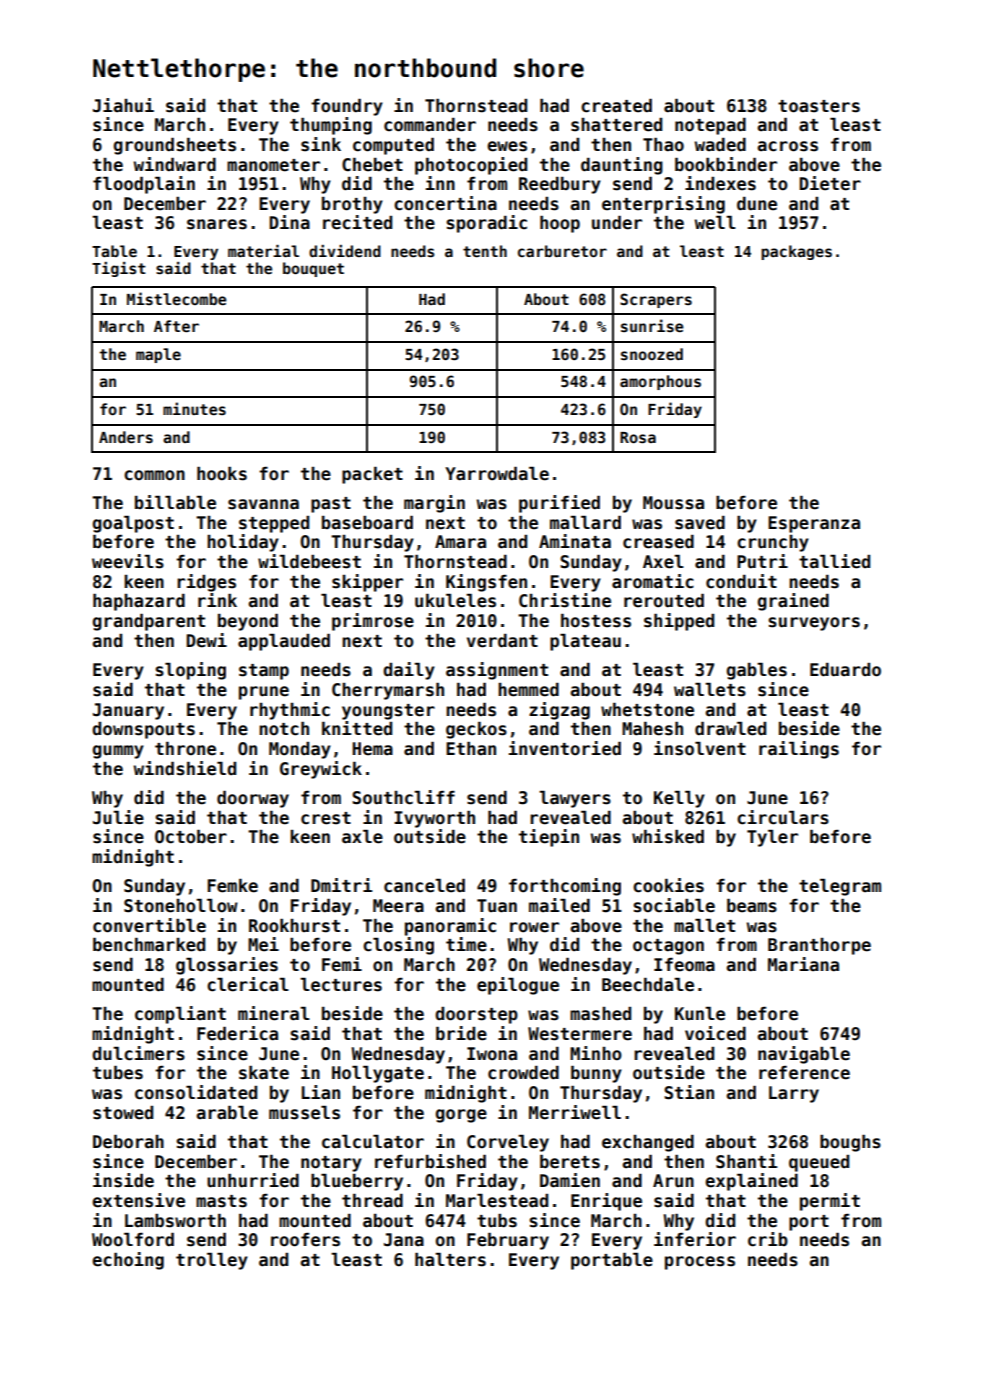  What do you see at coordinates (502, 641) in the screenshot?
I see `verdant` at bounding box center [502, 641].
